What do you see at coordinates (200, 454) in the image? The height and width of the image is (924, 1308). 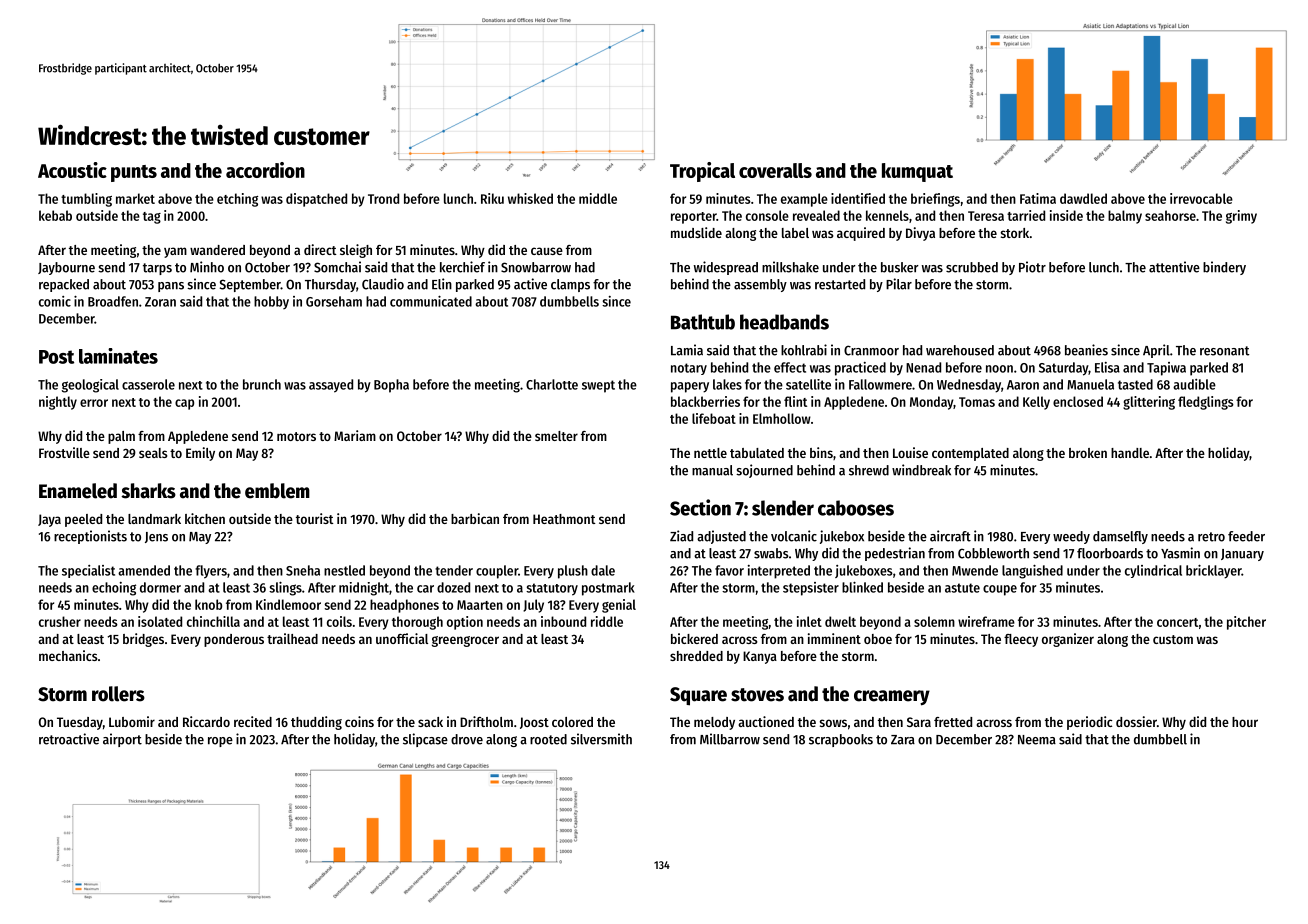 I see `Emily` at bounding box center [200, 454].
